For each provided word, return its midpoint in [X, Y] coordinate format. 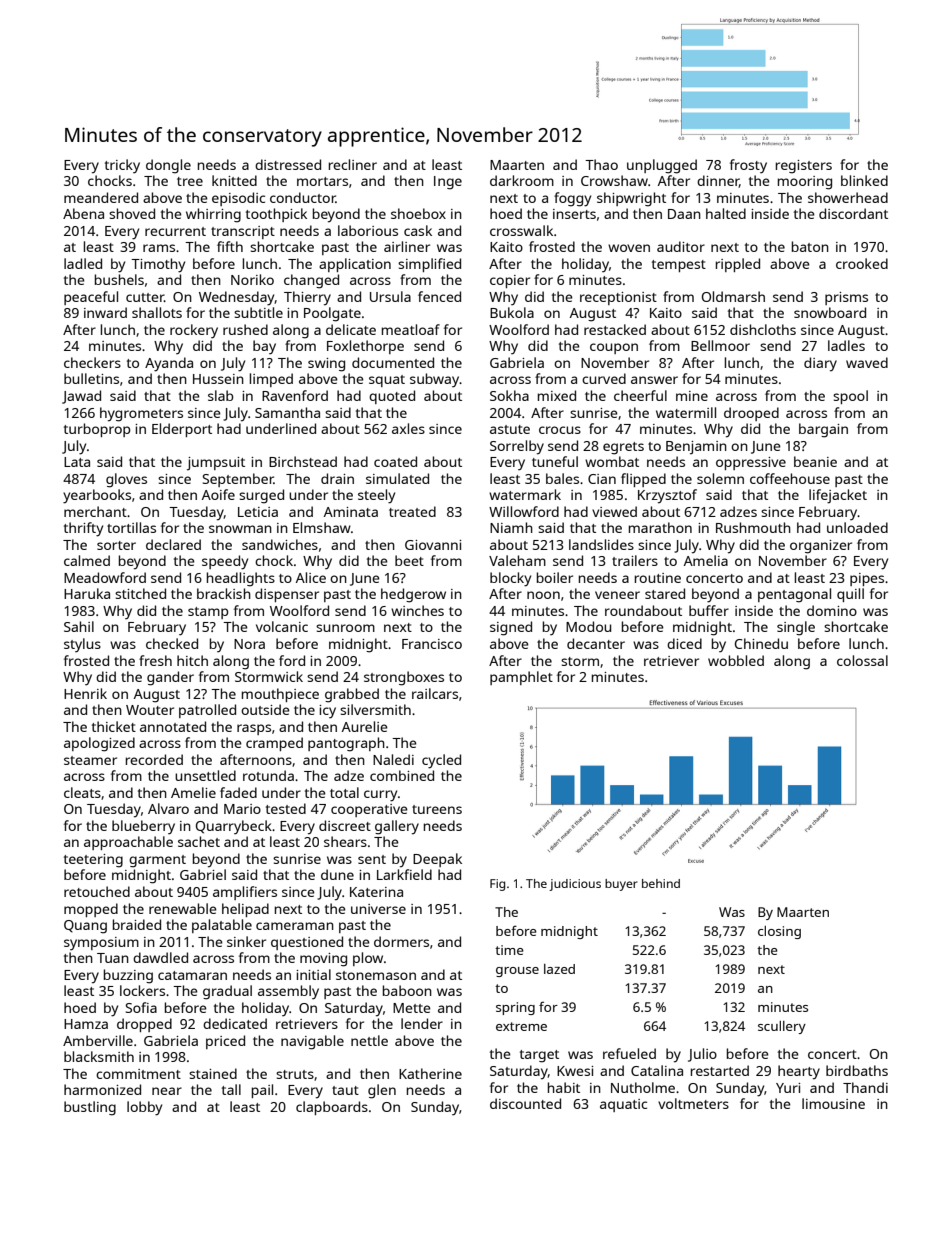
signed [511, 628]
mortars [322, 181]
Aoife [218, 494]
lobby [144, 1108]
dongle [168, 166]
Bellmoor [720, 345]
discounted [525, 1103]
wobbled [736, 660]
